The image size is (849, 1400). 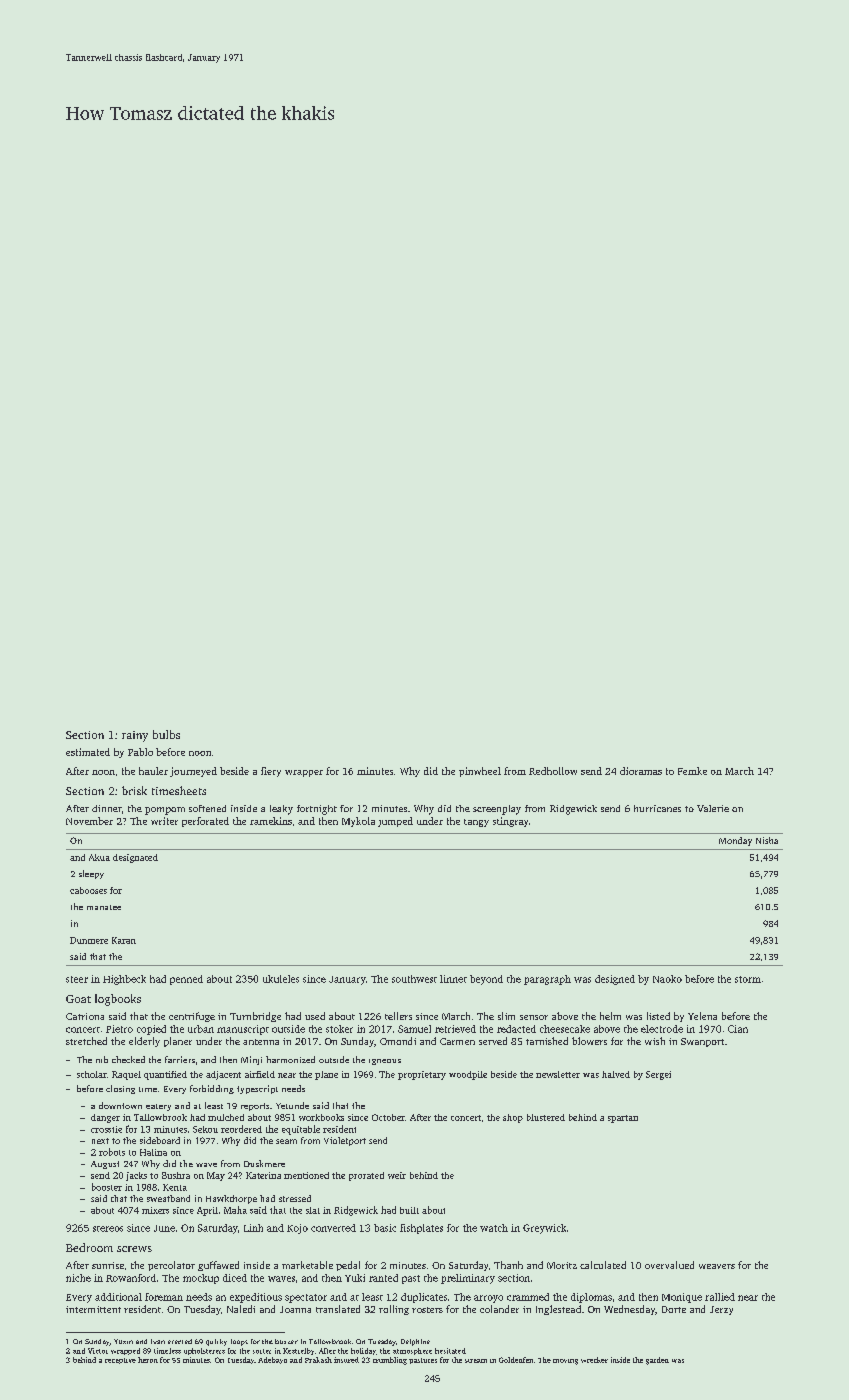 I want to click on November, so click(x=89, y=821).
